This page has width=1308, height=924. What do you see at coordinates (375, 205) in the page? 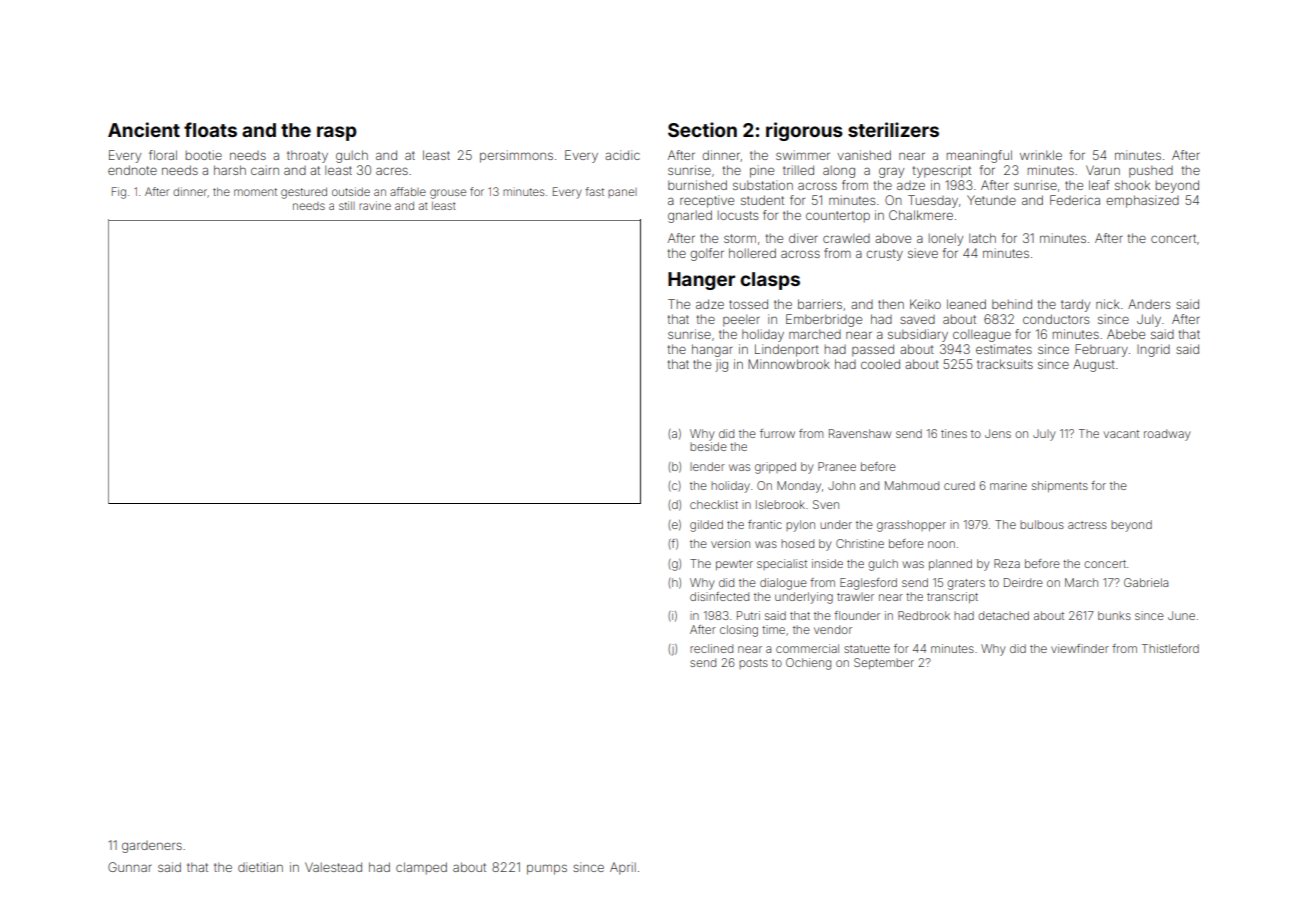
I see `ravine` at bounding box center [375, 205].
